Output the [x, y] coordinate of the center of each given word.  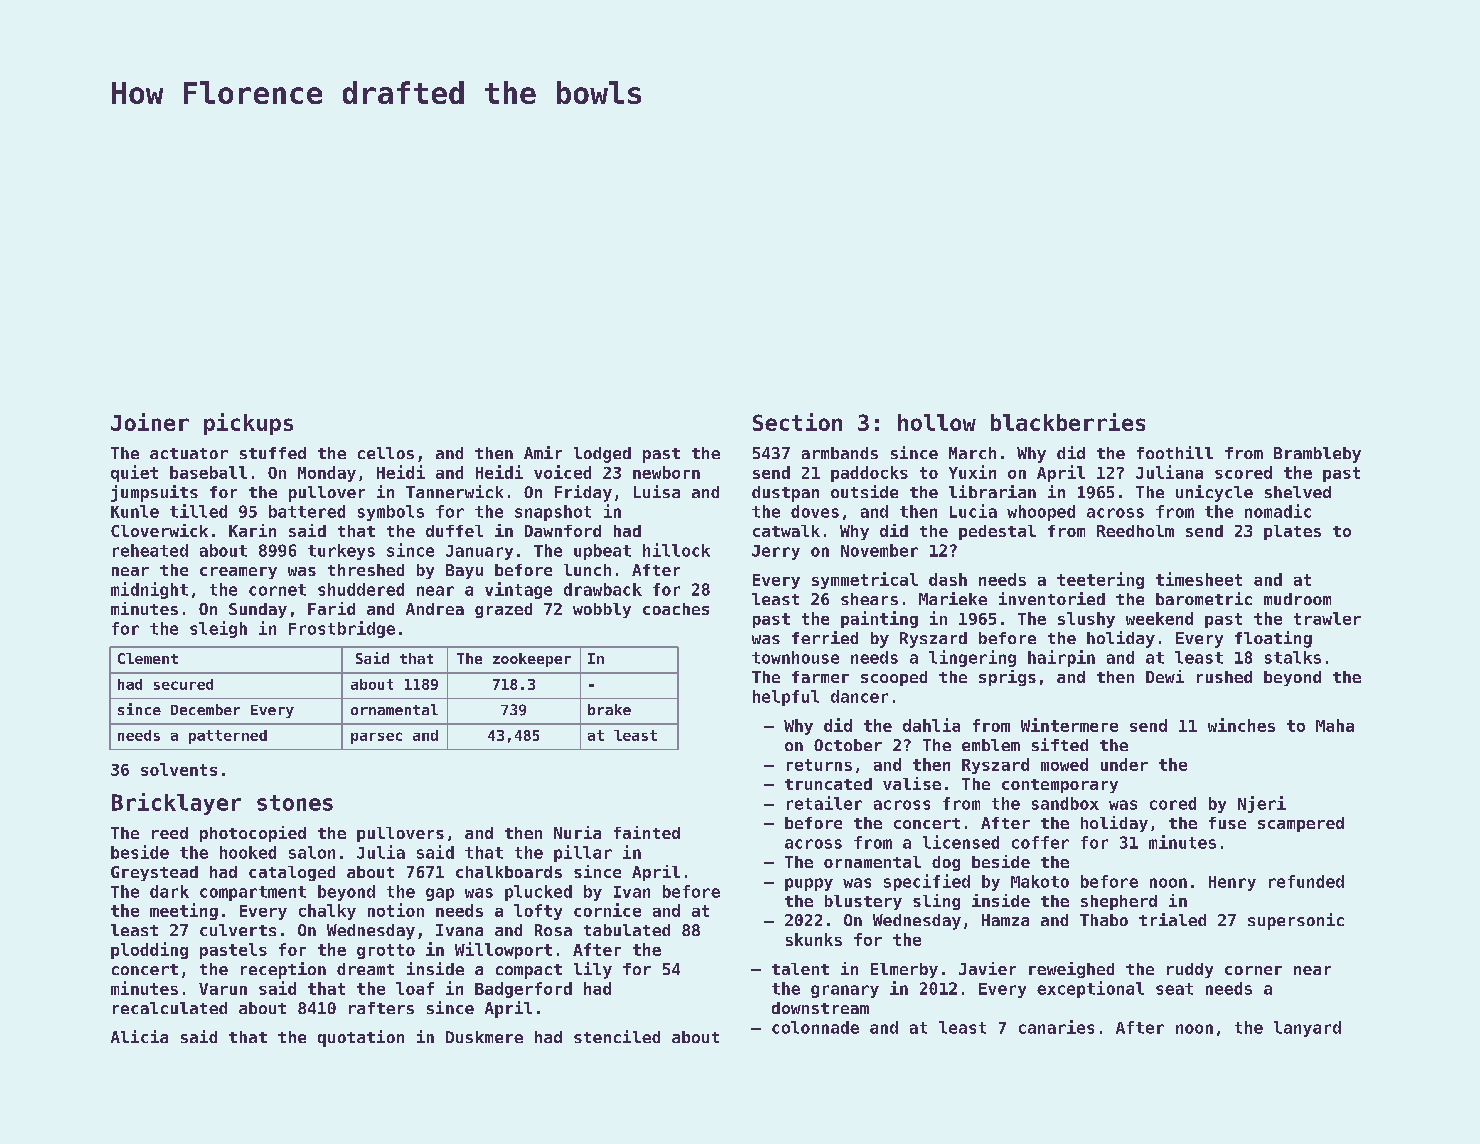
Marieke [953, 598]
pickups [248, 424]
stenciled [617, 1036]
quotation [361, 1038]
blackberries [1068, 422]
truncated [828, 784]
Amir [543, 452]
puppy [809, 884]
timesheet [1199, 579]
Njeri [1262, 804]
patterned [228, 737]
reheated [150, 550]
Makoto [1040, 881]
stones [295, 803]
